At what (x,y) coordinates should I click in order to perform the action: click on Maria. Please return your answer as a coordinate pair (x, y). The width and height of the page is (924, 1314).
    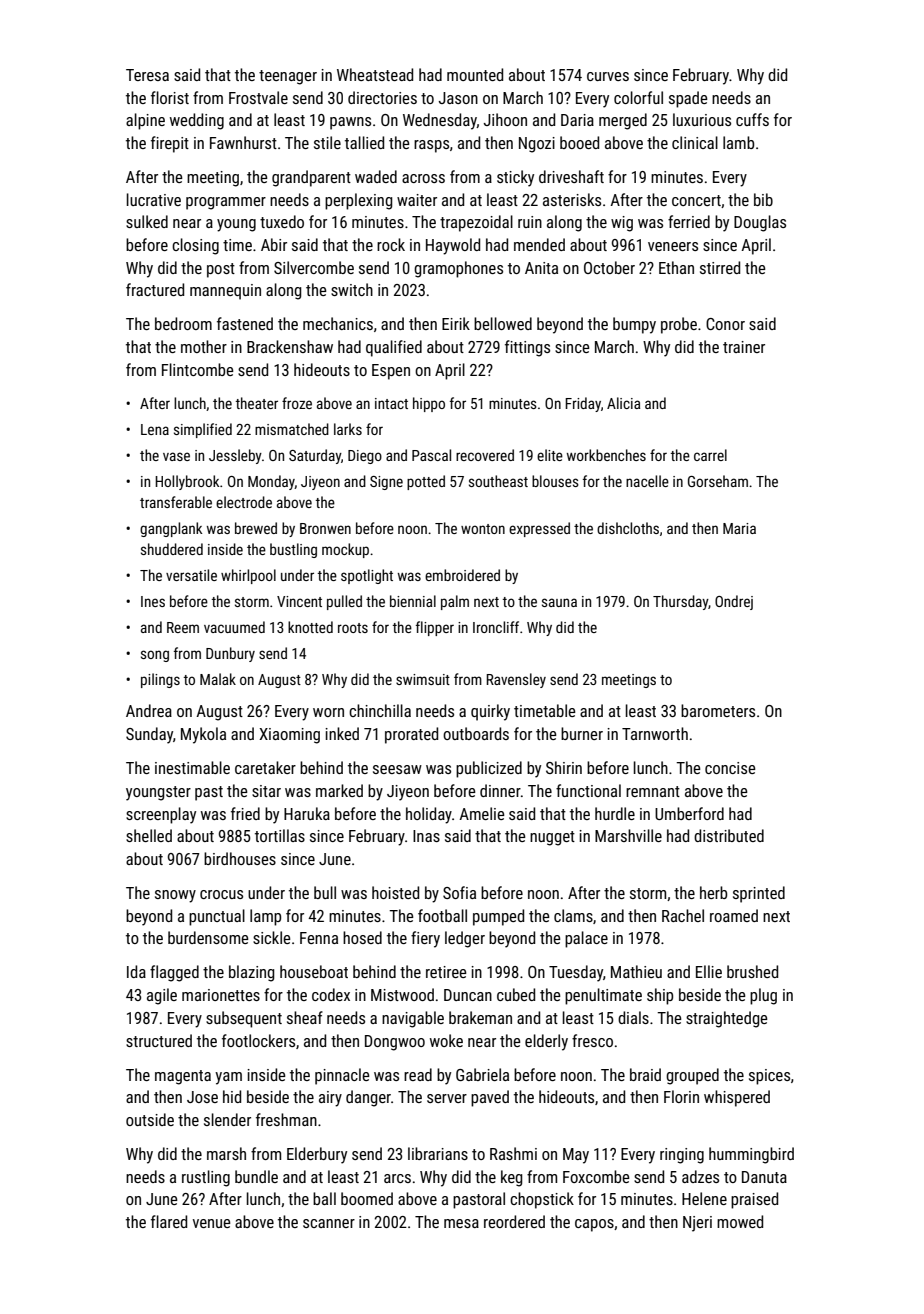
    Looking at the image, I should click on (739, 528).
